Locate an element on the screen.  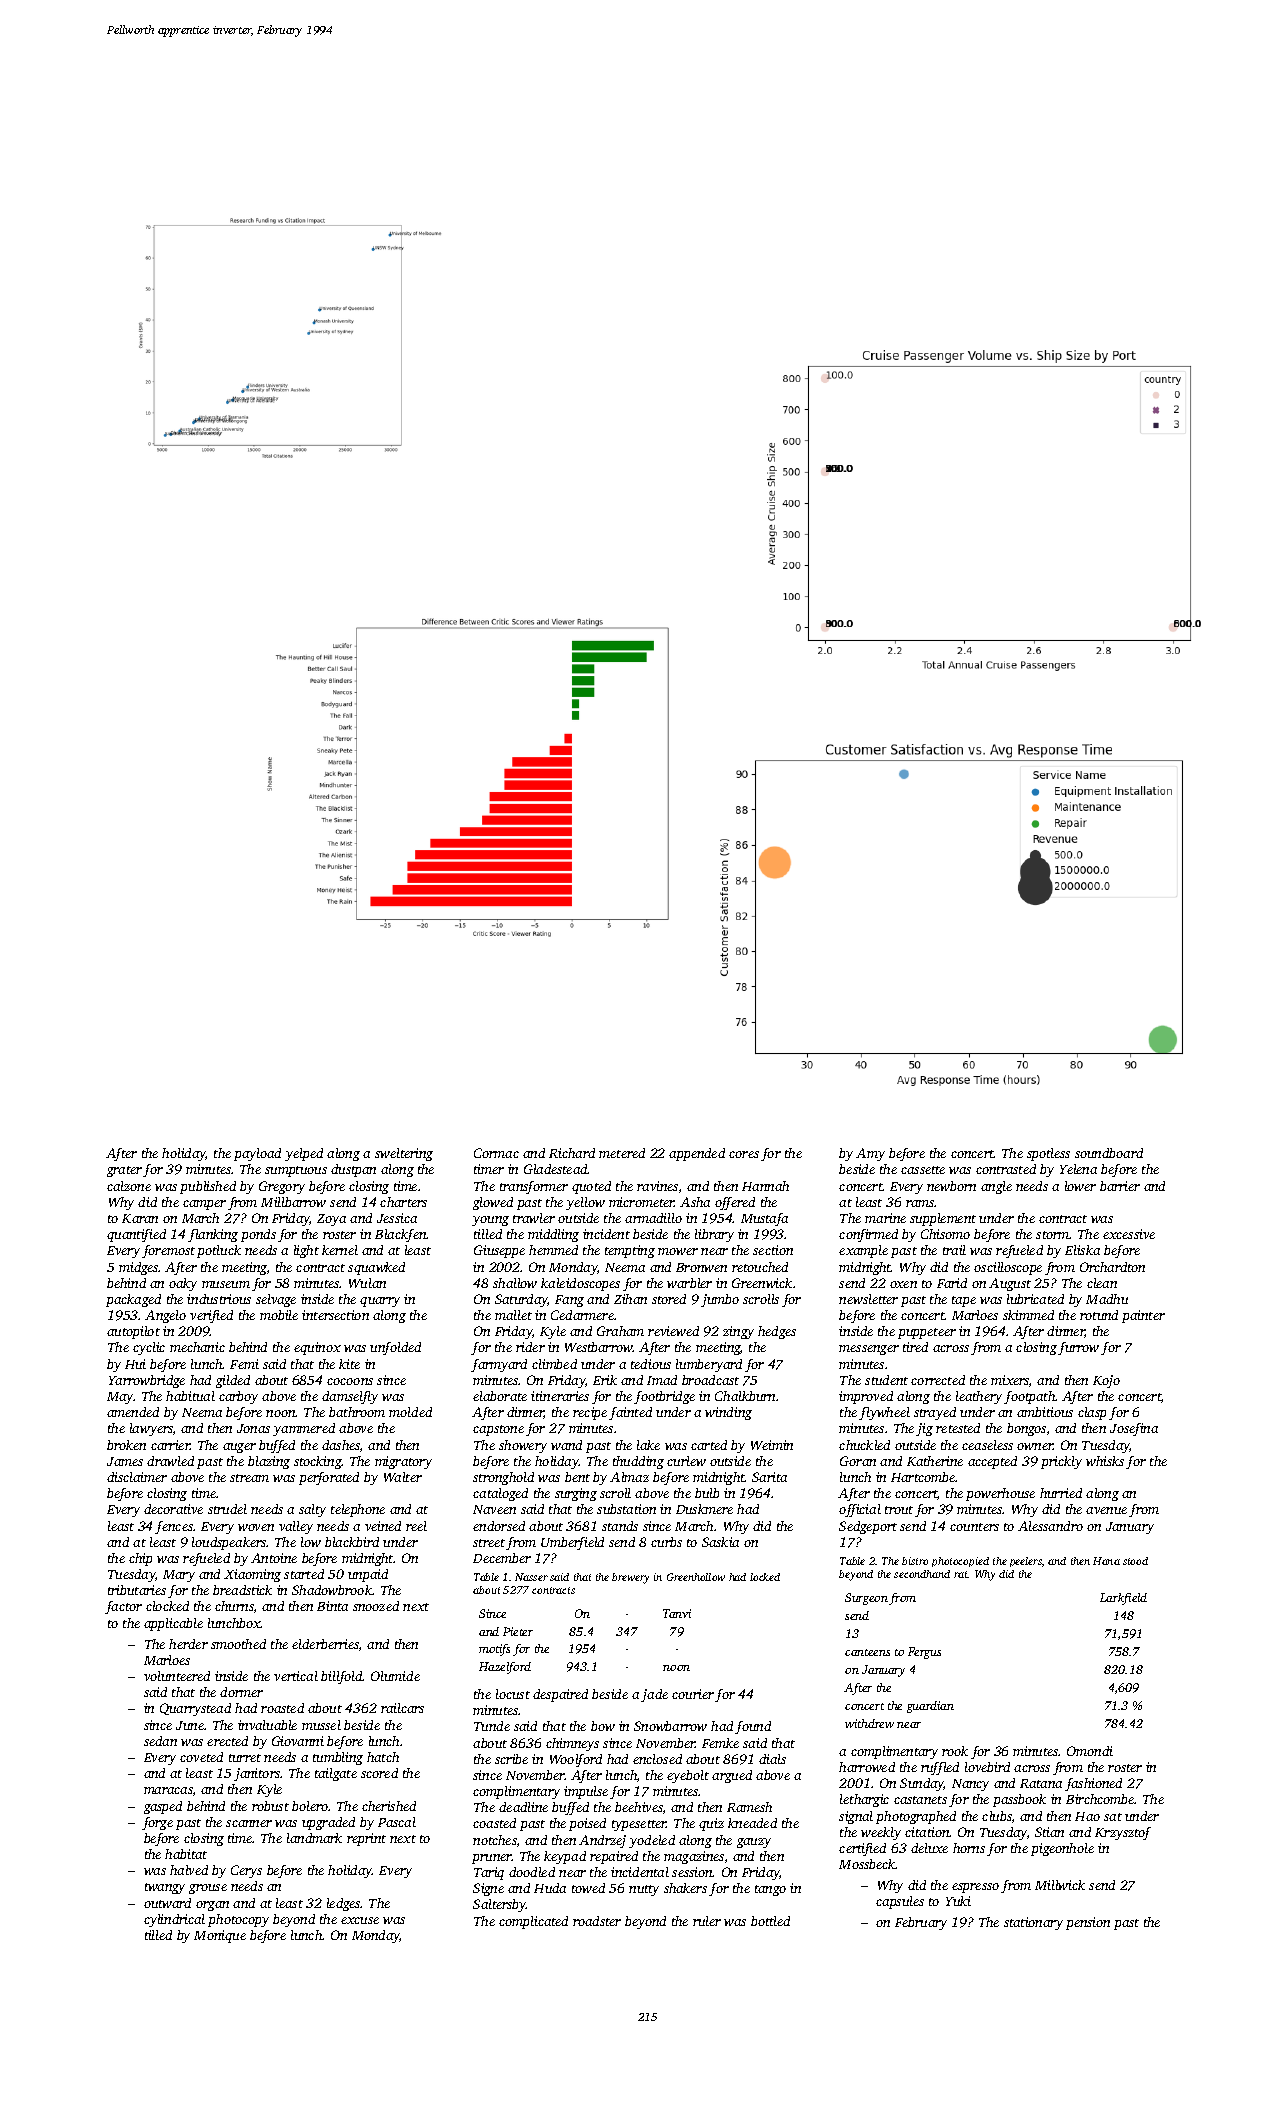
soundboard is located at coordinates (1109, 1153).
